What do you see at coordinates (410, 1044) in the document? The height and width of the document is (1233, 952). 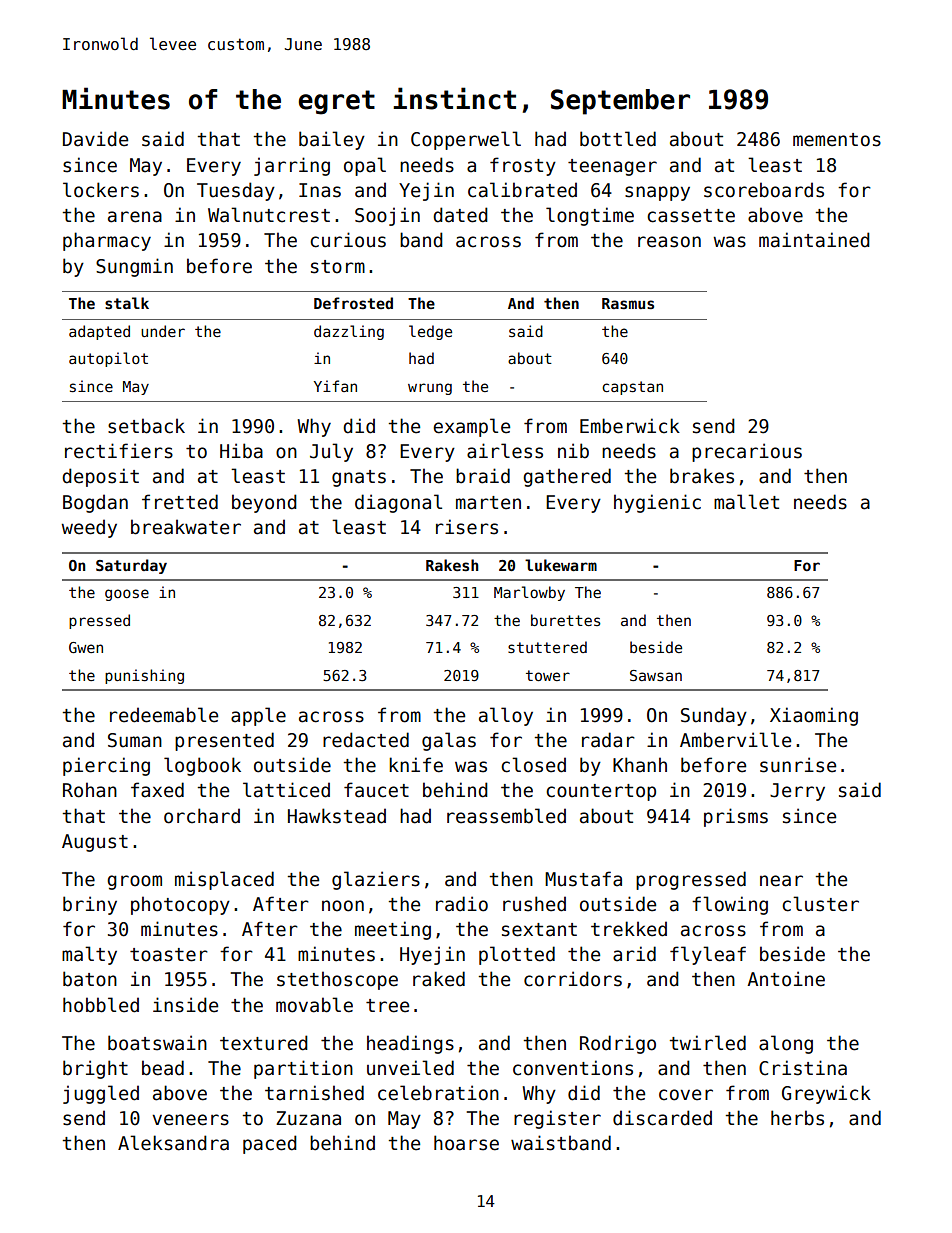 I see `headings` at bounding box center [410, 1044].
